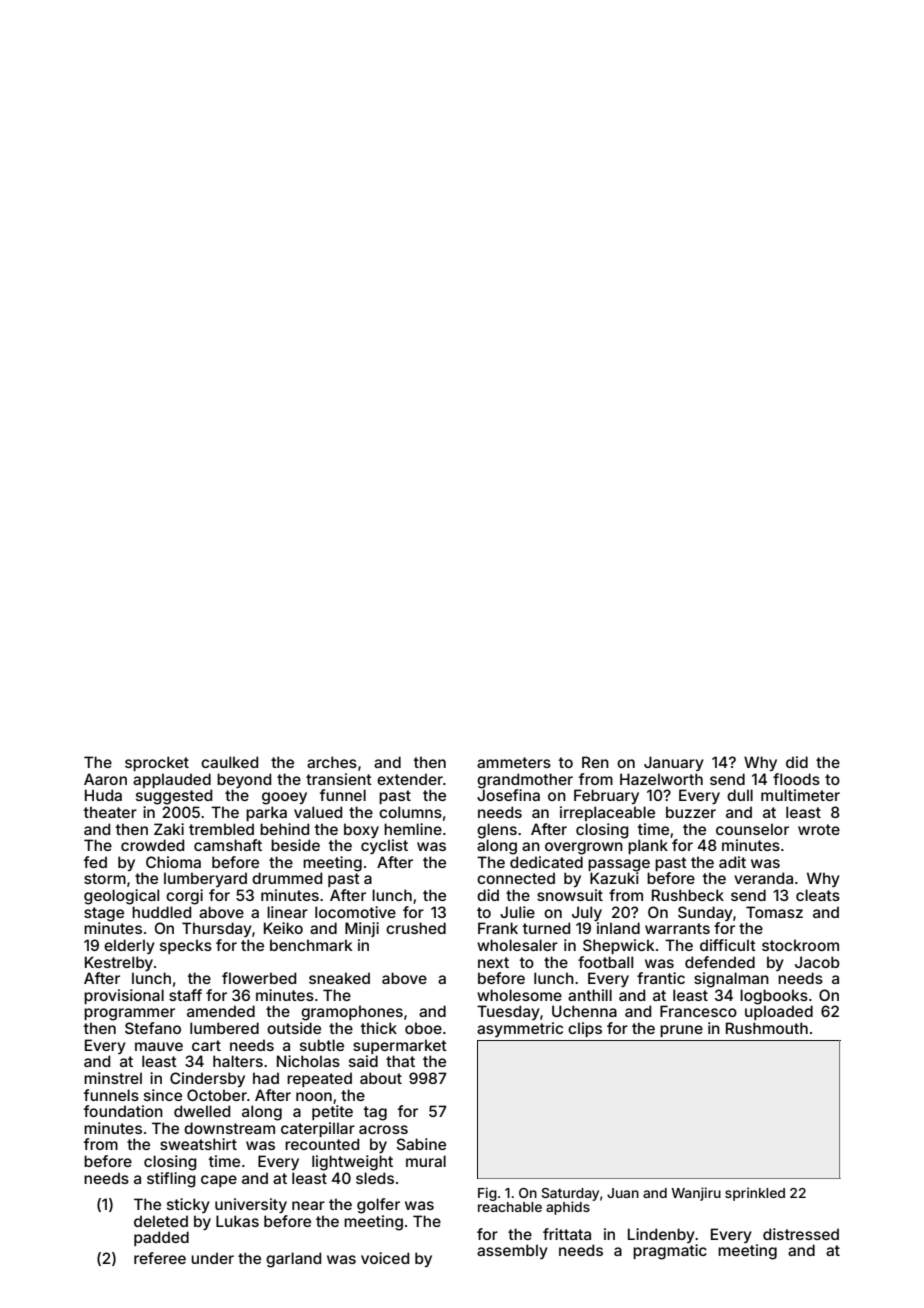 The width and height of the screenshot is (924, 1308). I want to click on January, so click(674, 763).
